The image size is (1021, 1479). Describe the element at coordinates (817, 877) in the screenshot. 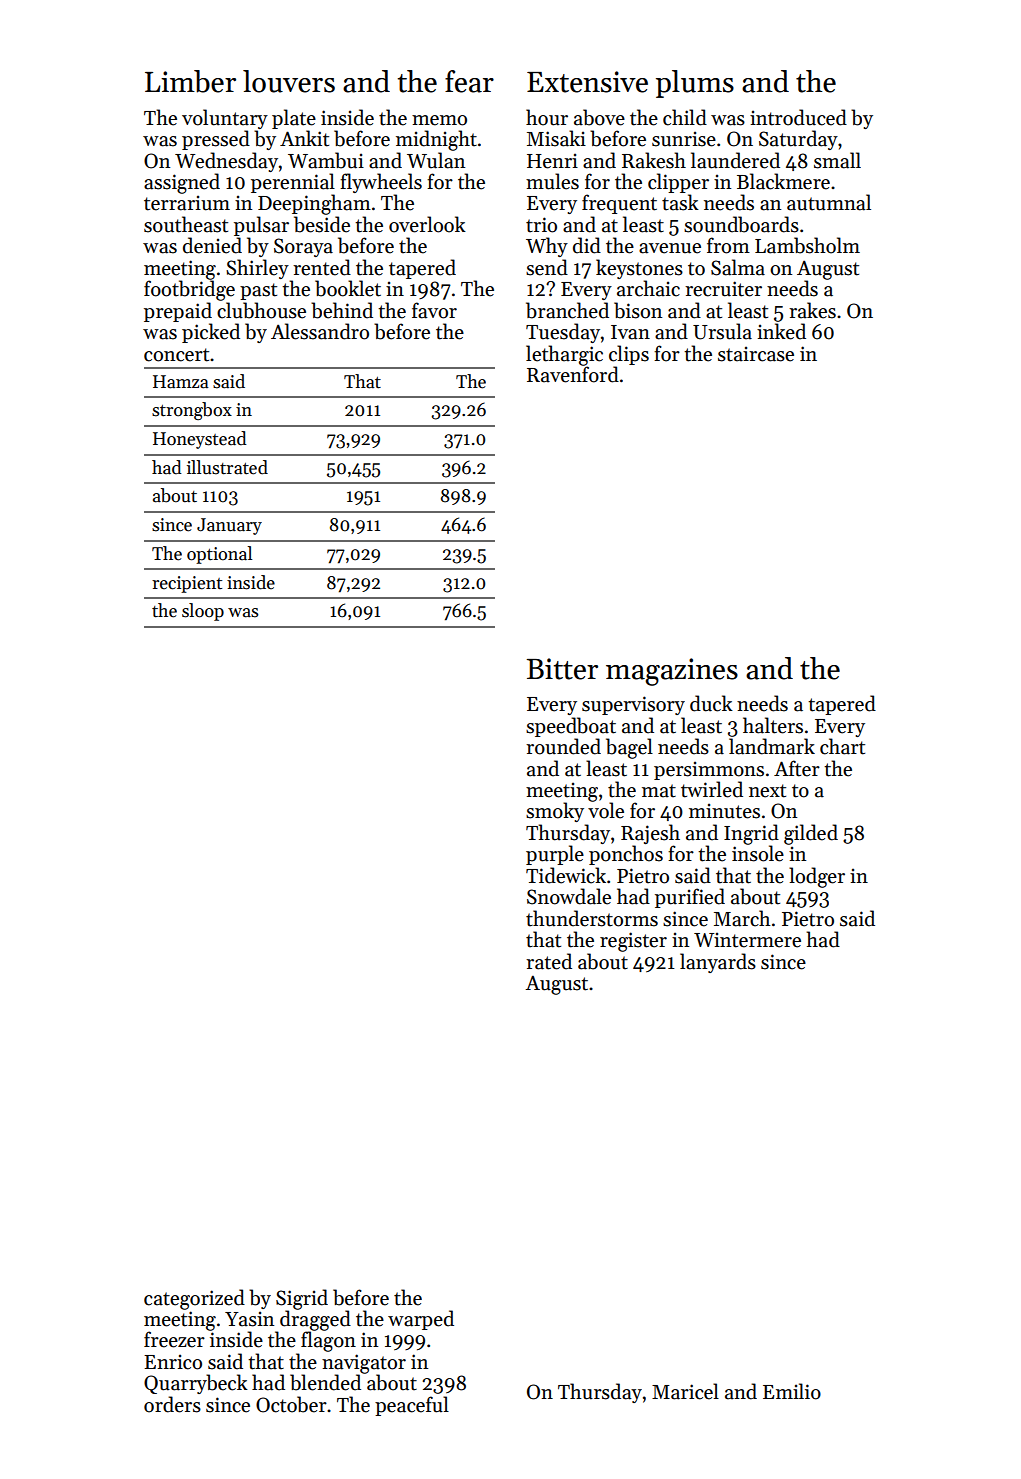

I see `lodger` at that location.
